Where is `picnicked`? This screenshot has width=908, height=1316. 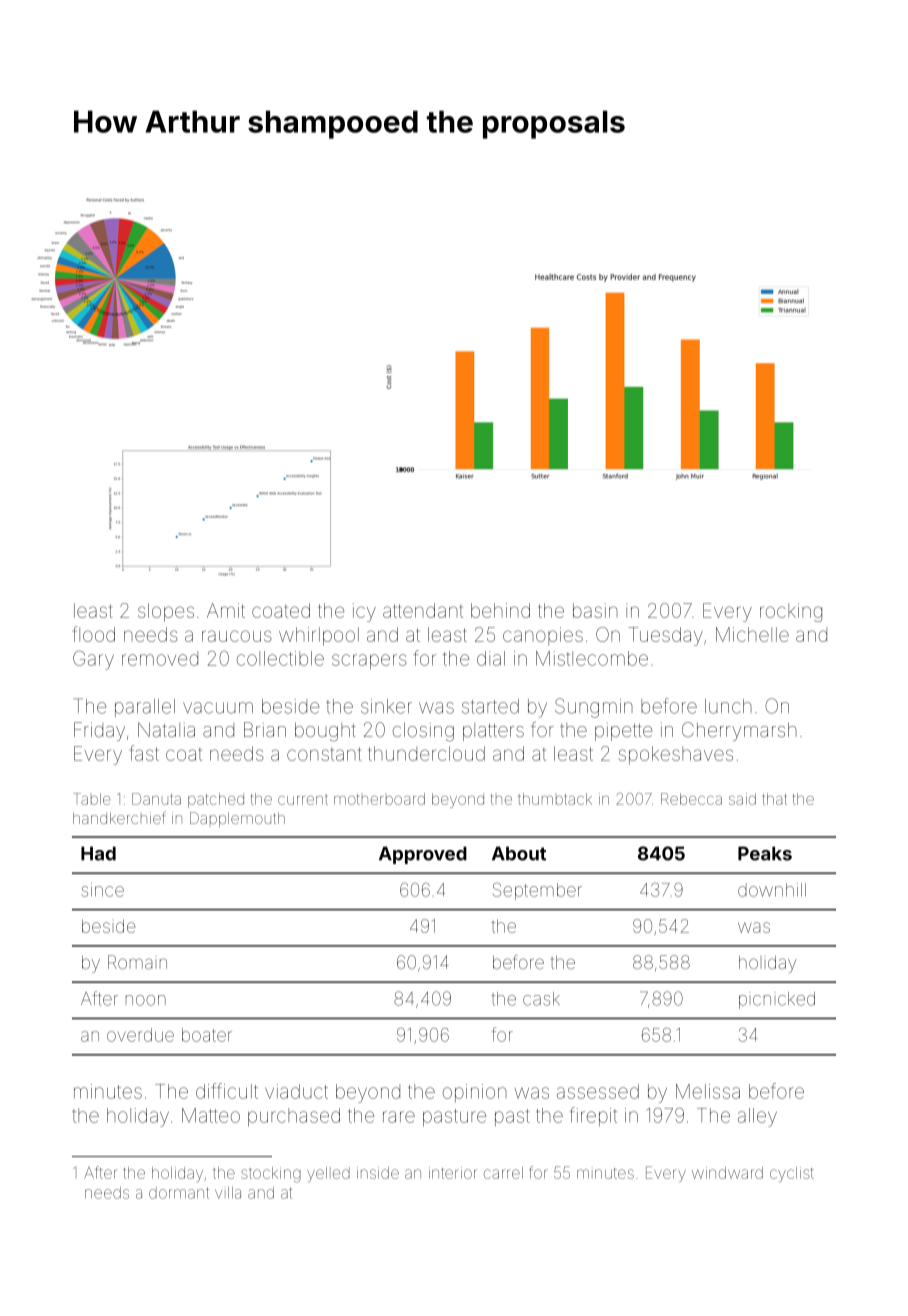 picnicked is located at coordinates (777, 1000).
